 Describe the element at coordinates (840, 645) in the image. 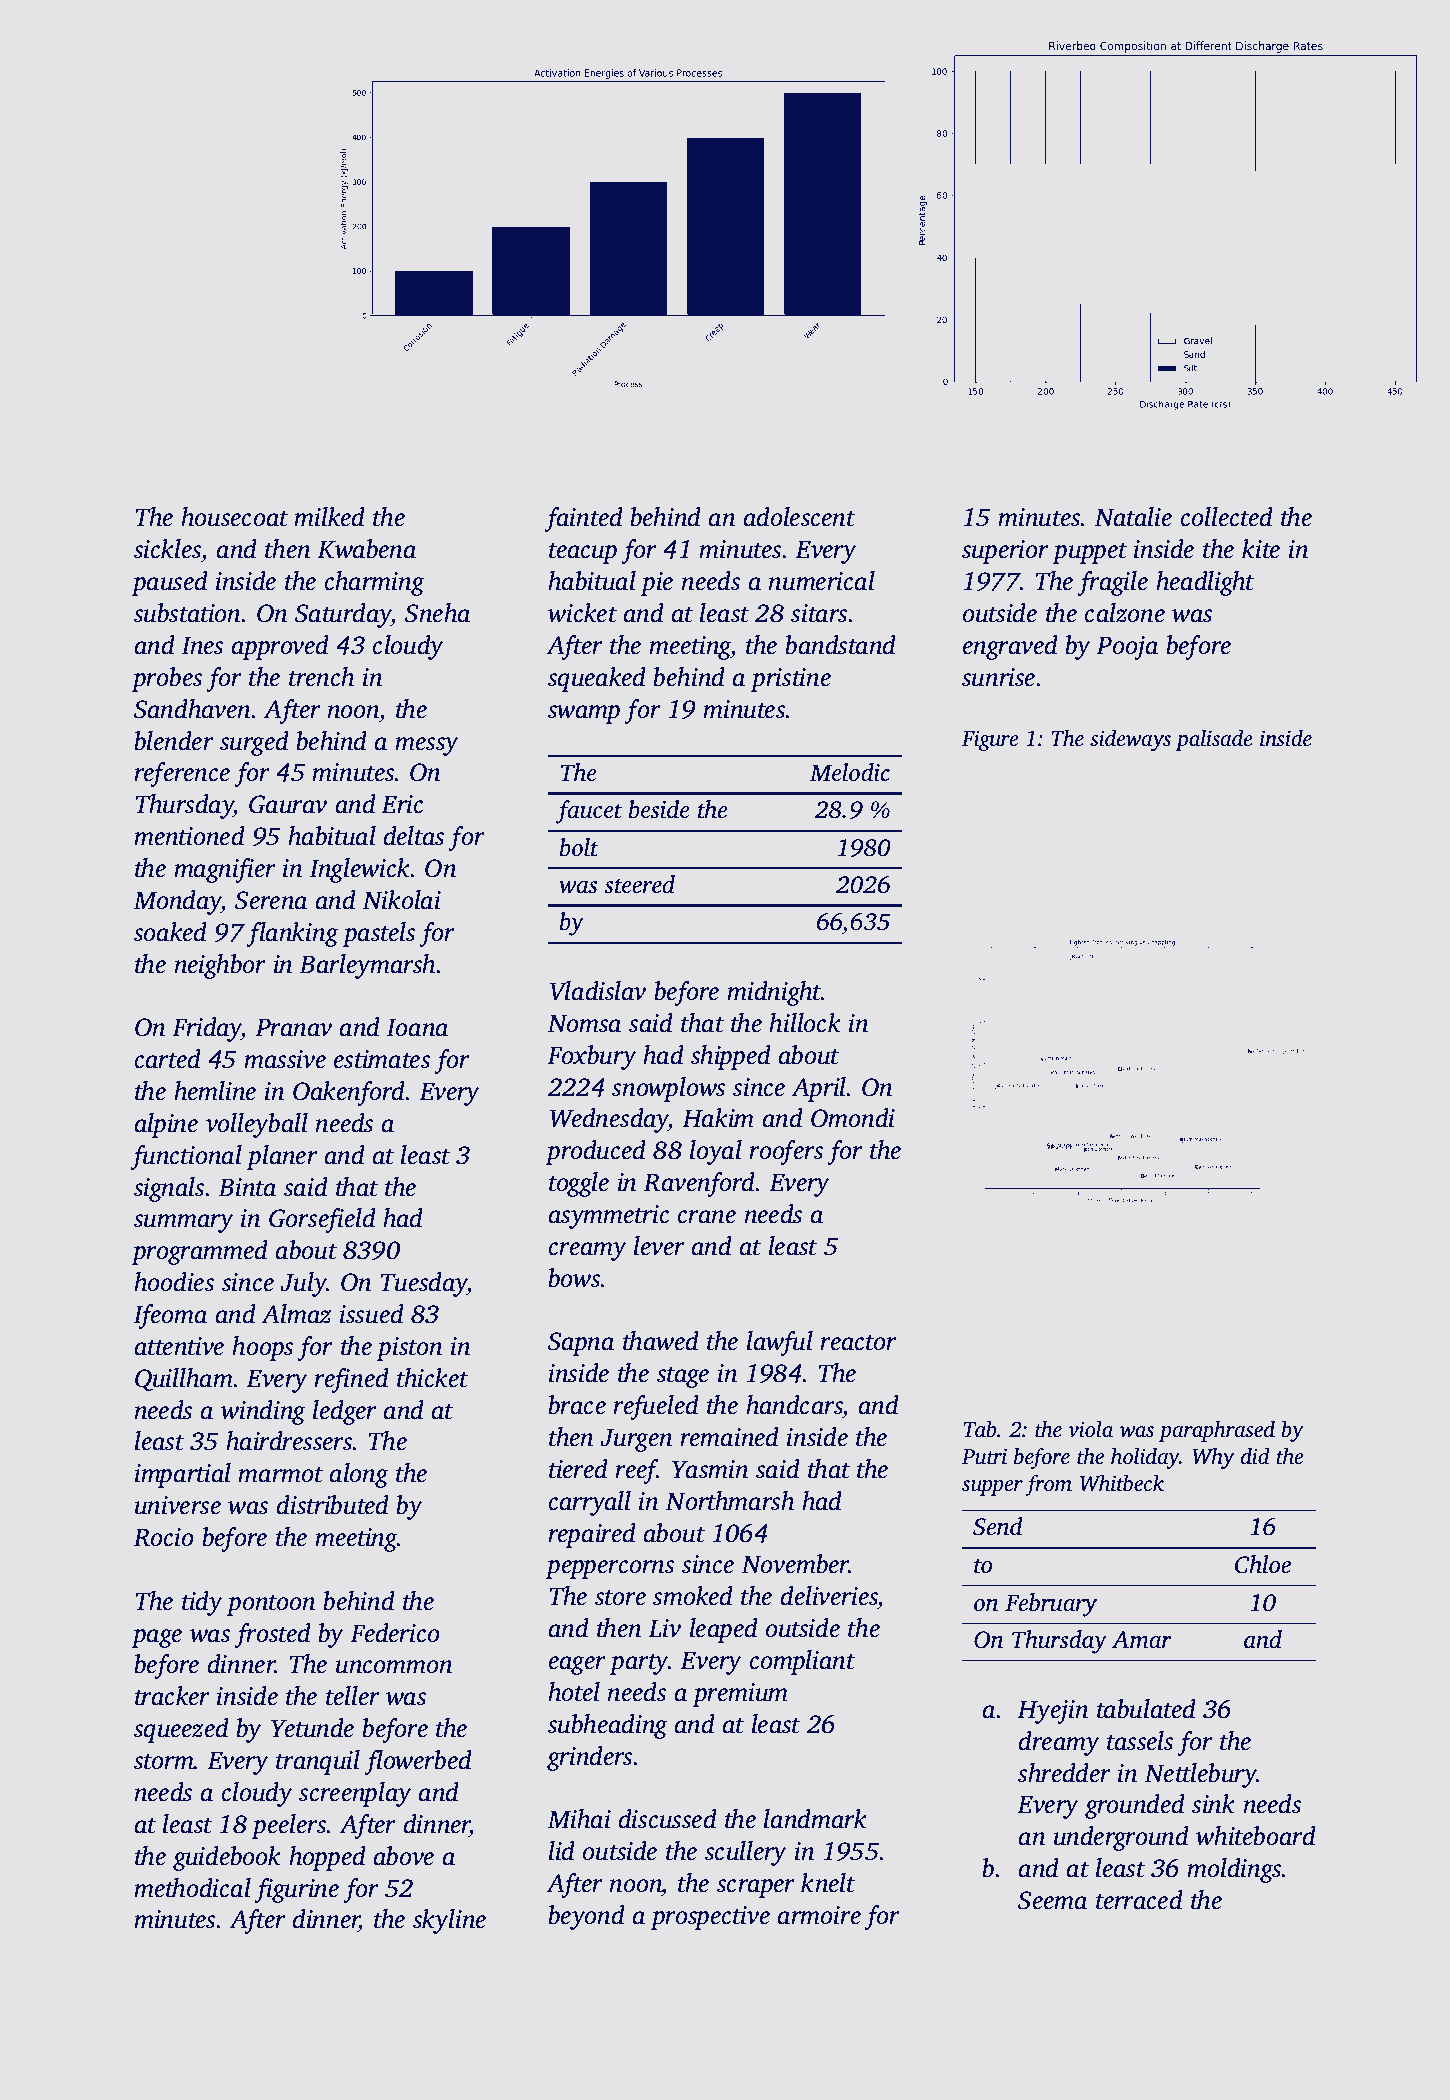

I see `bandstand` at that location.
